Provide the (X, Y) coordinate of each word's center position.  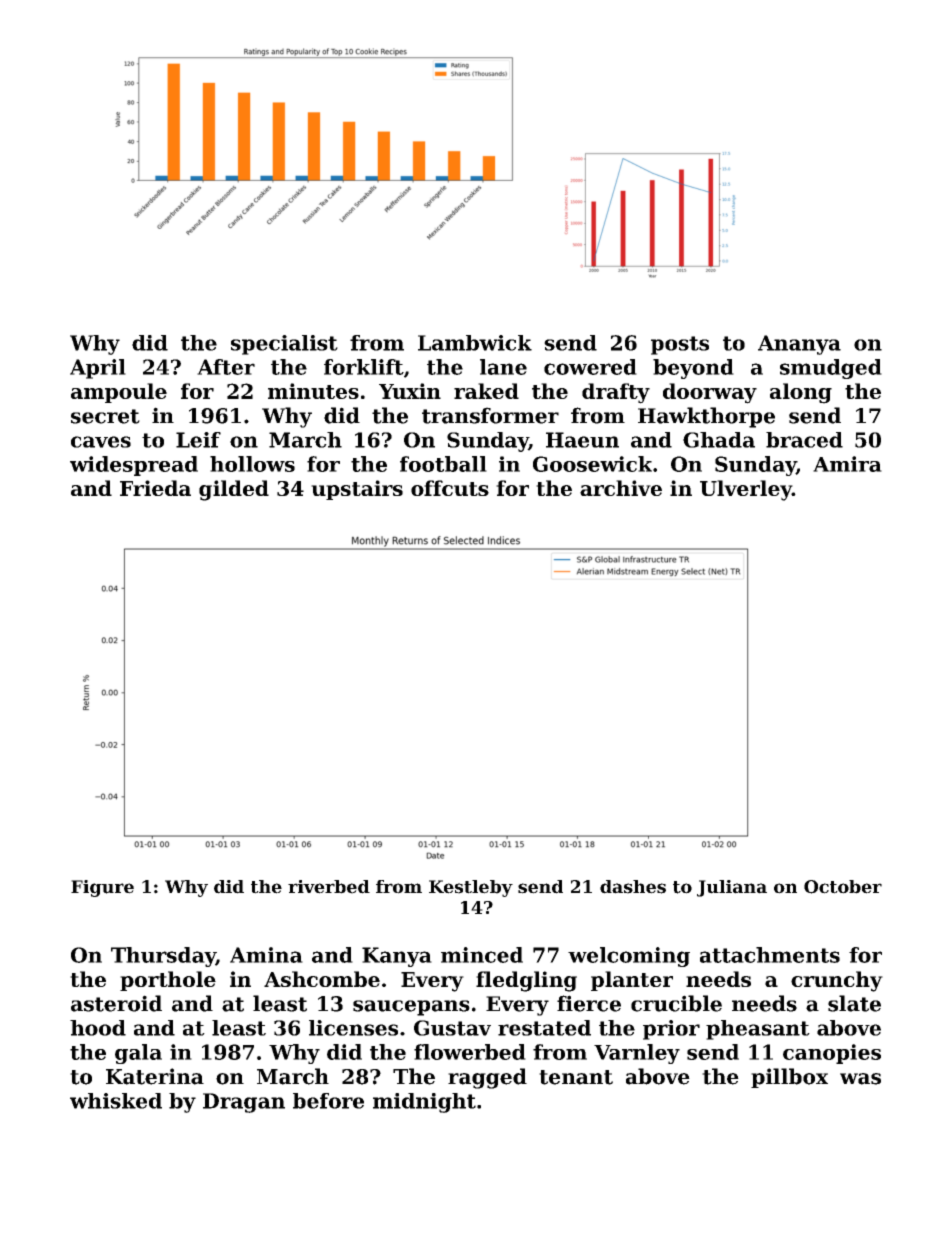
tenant (576, 1077)
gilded (234, 490)
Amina (266, 955)
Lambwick (475, 343)
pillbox (789, 1078)
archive (621, 488)
